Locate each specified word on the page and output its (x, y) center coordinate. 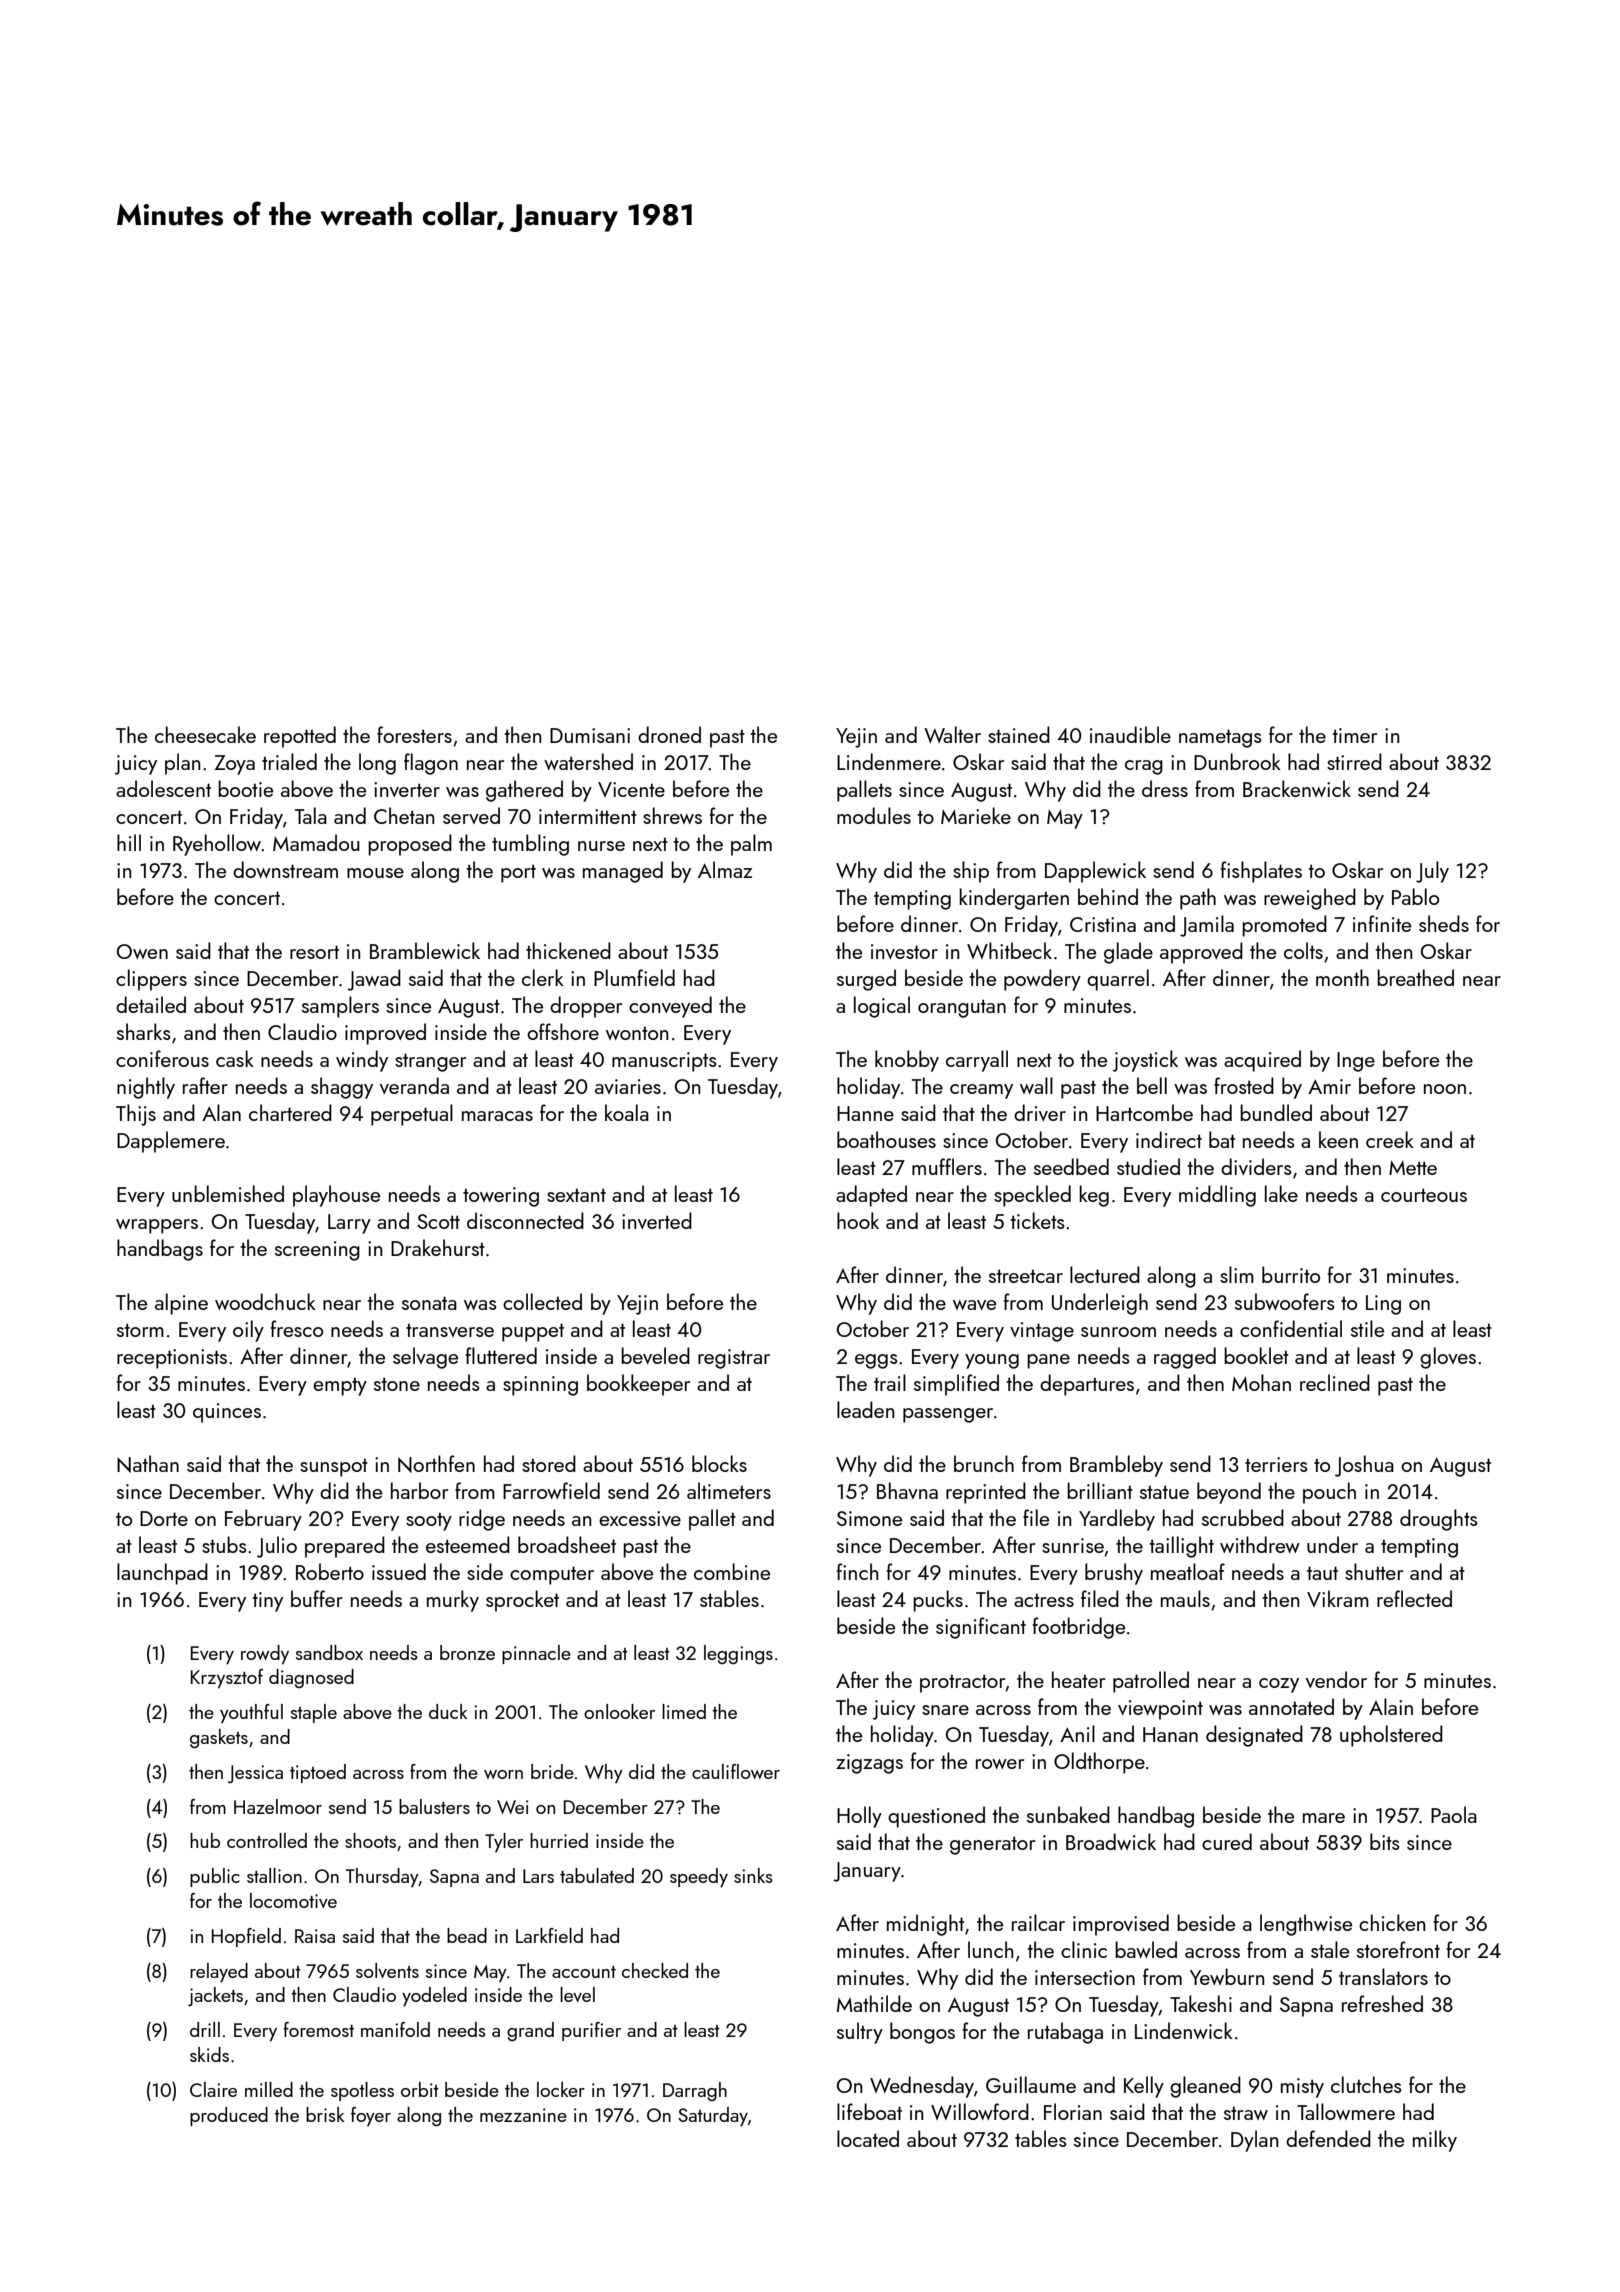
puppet (533, 1332)
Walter (952, 734)
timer (1354, 735)
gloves (1448, 1358)
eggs (876, 1361)
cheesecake (205, 734)
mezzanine (523, 2115)
